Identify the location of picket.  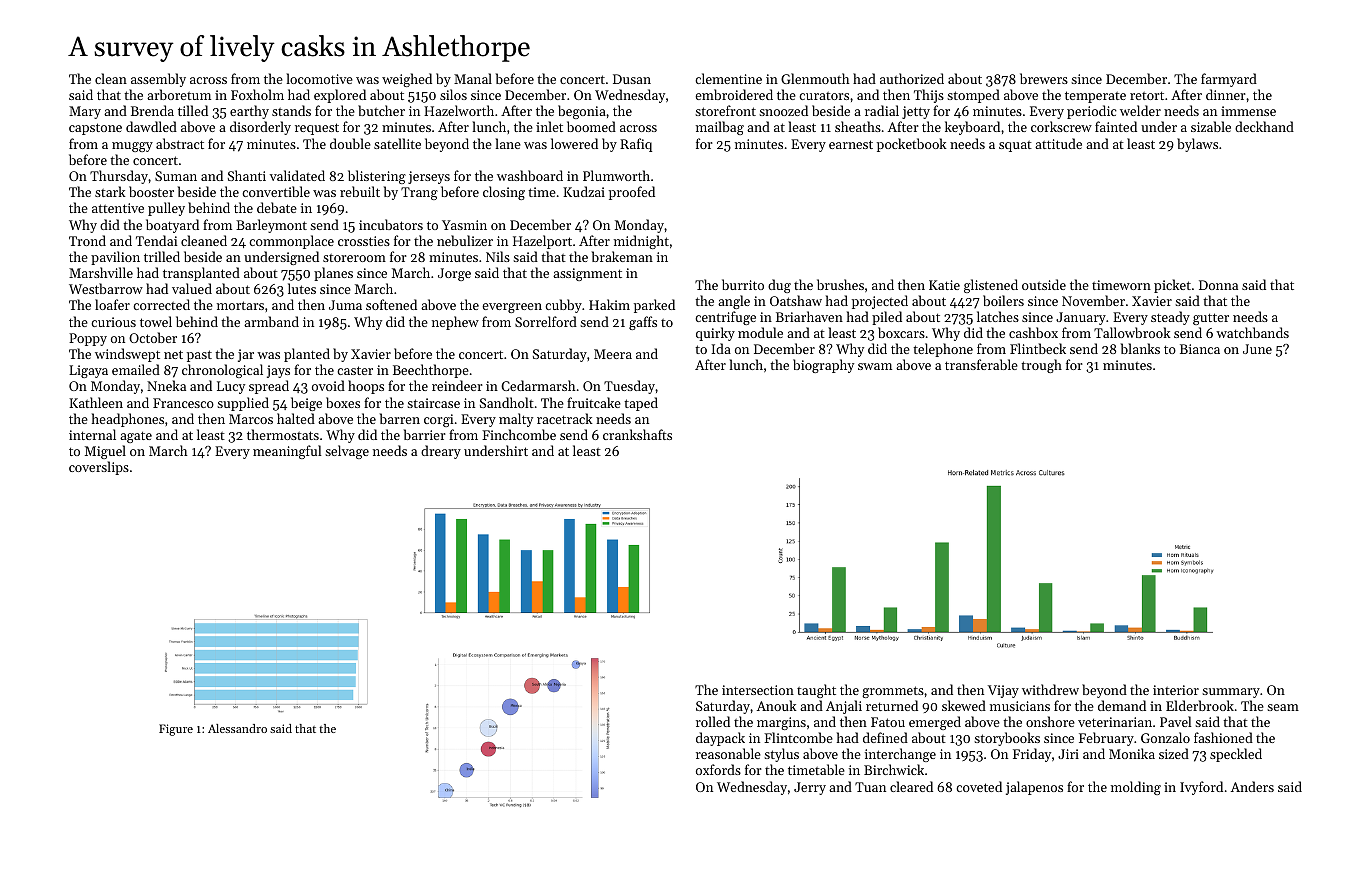
(1172, 286).
